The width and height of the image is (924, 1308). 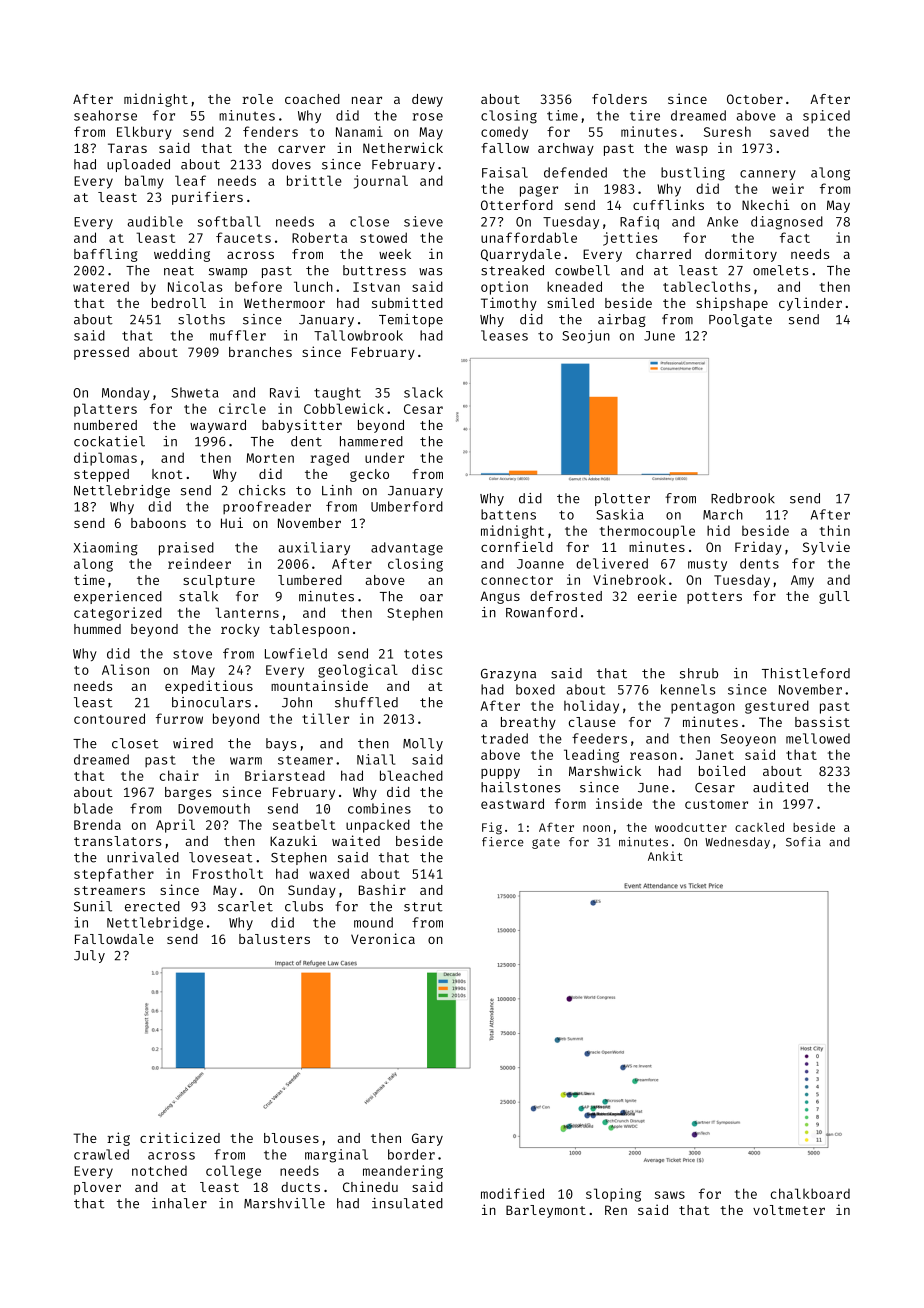 I want to click on reason, so click(x=653, y=756).
